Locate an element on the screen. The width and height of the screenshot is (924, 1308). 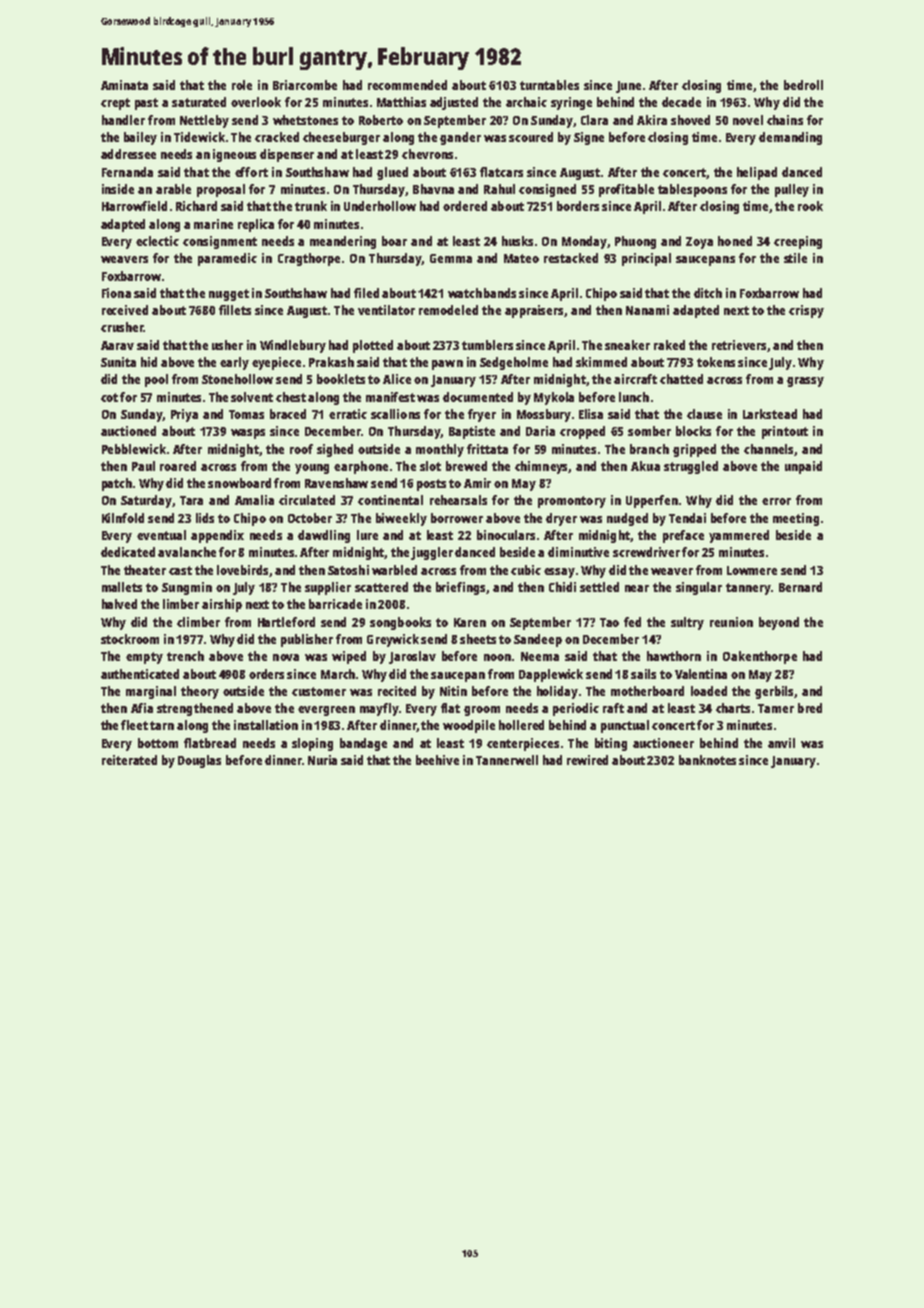
wiped is located at coordinates (349, 657).
